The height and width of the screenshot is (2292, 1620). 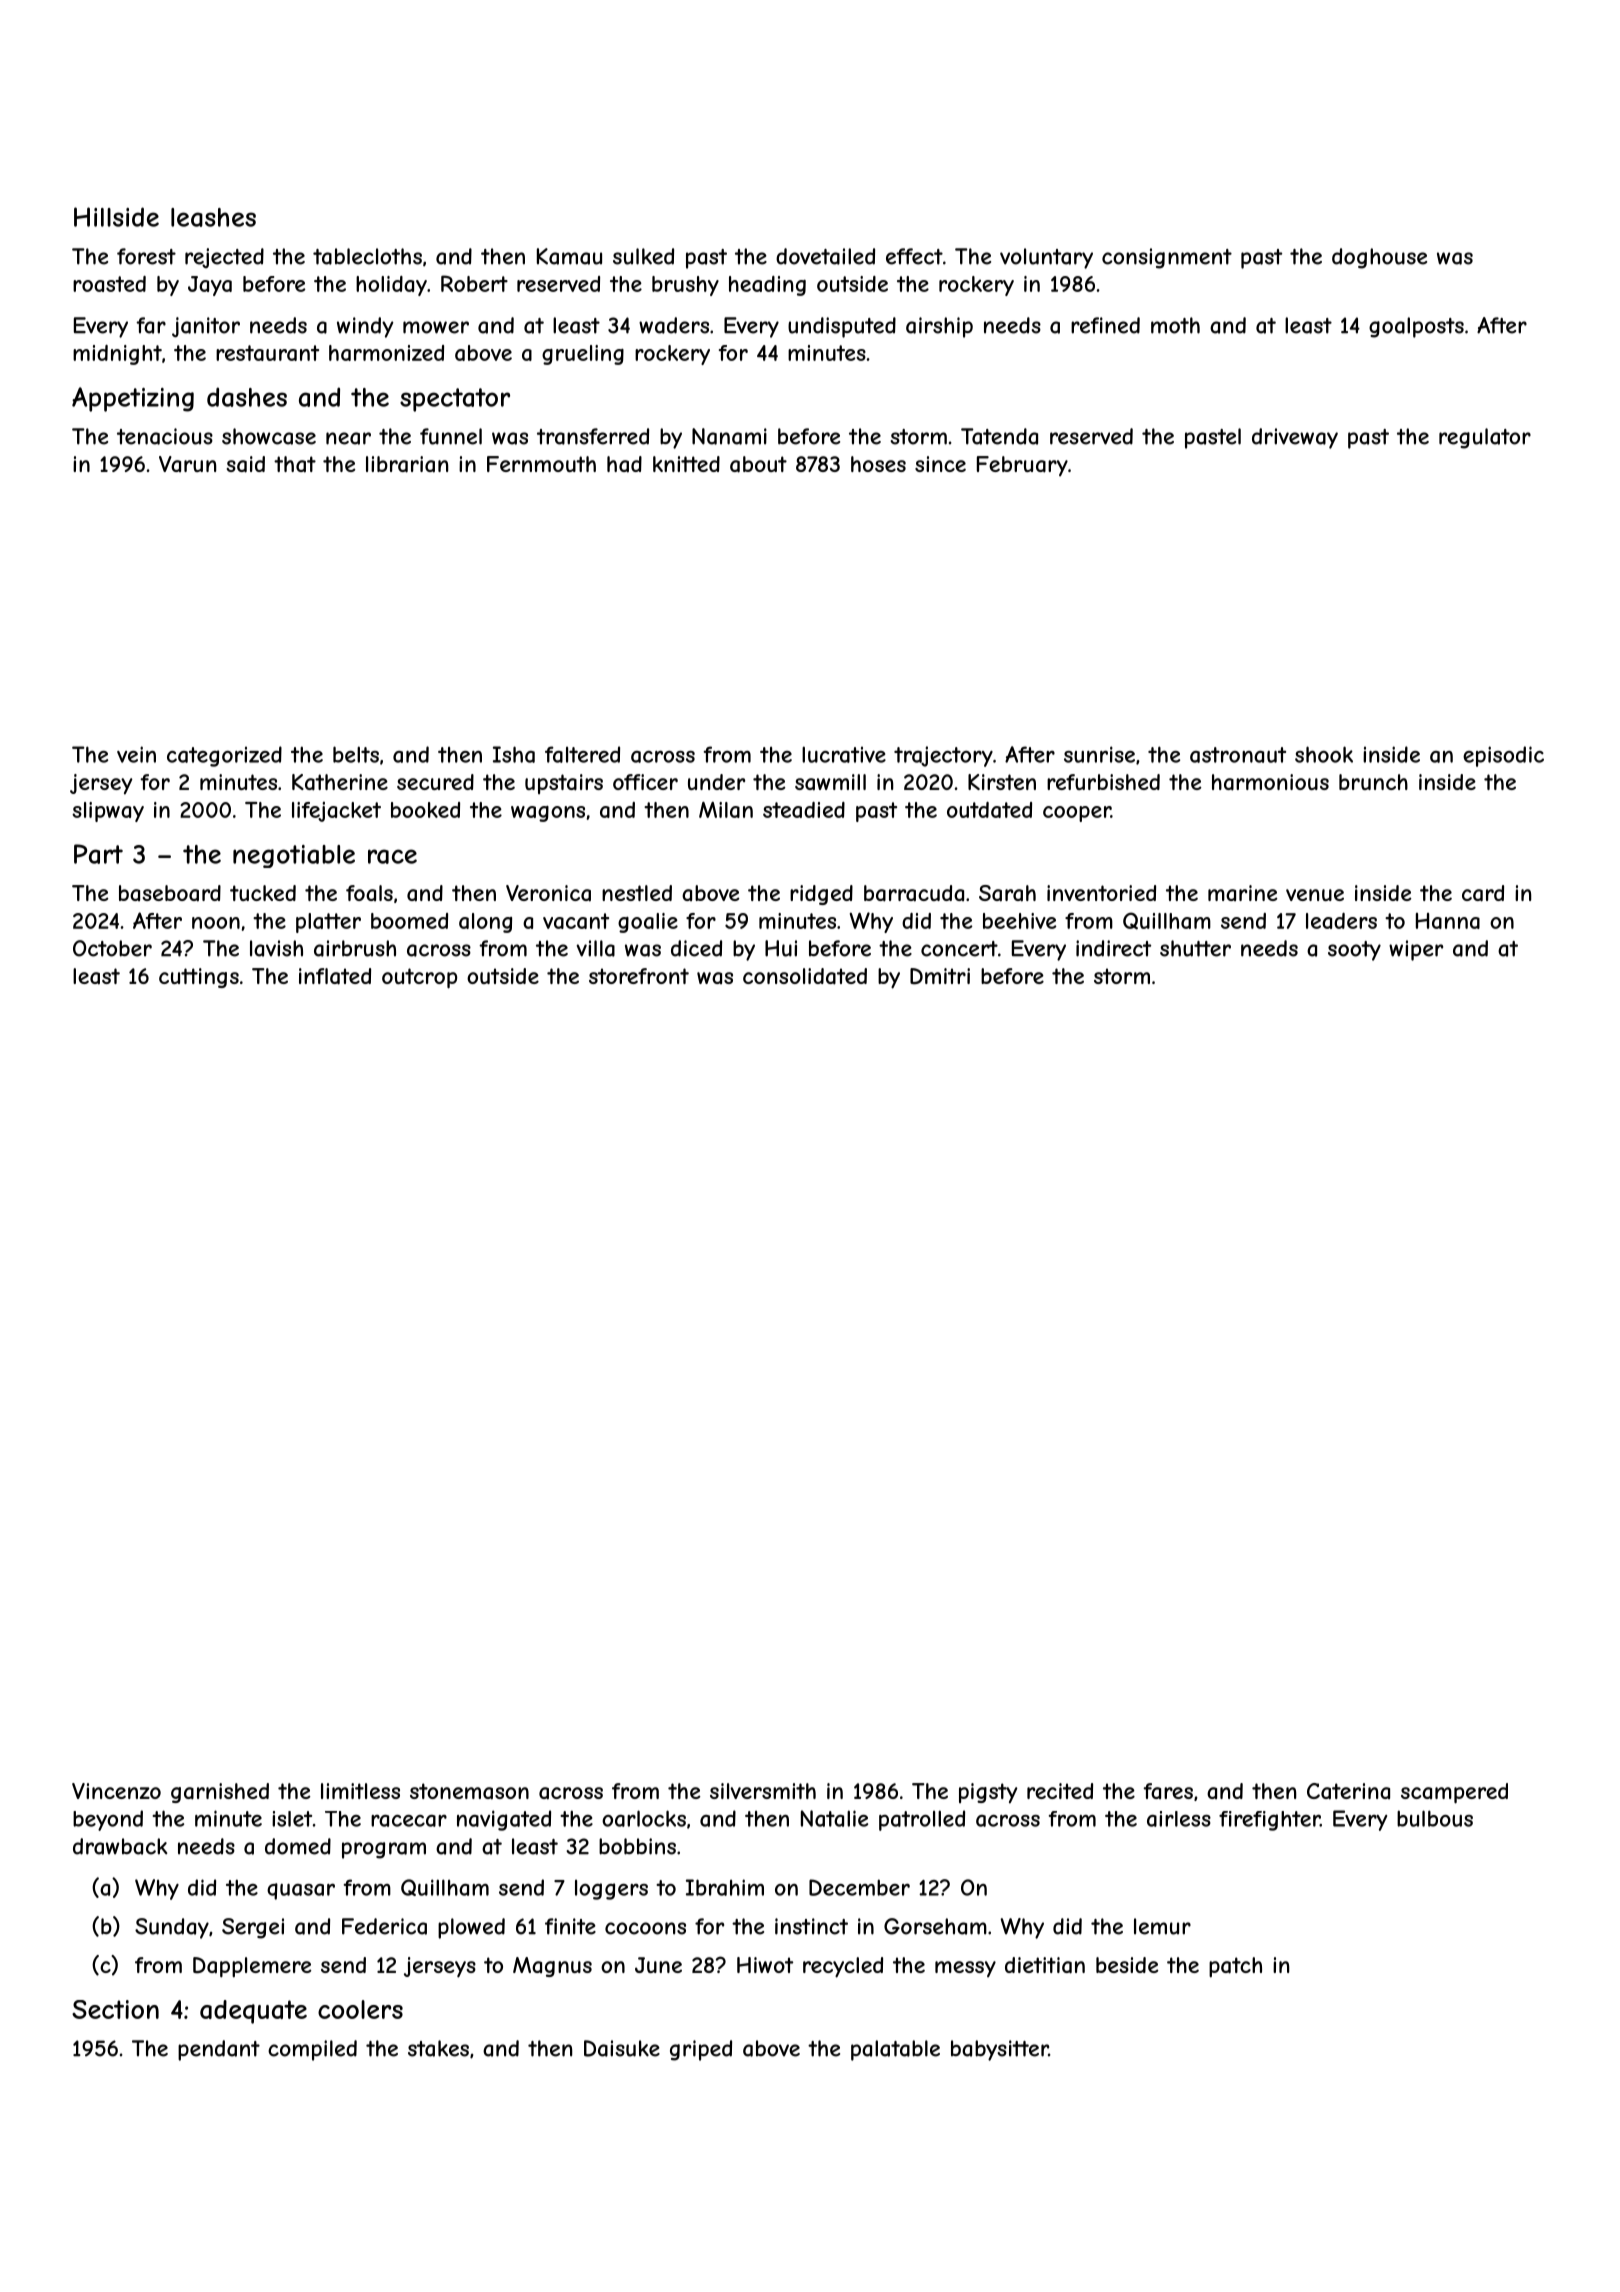 What do you see at coordinates (1379, 258) in the screenshot?
I see `doghouse` at bounding box center [1379, 258].
